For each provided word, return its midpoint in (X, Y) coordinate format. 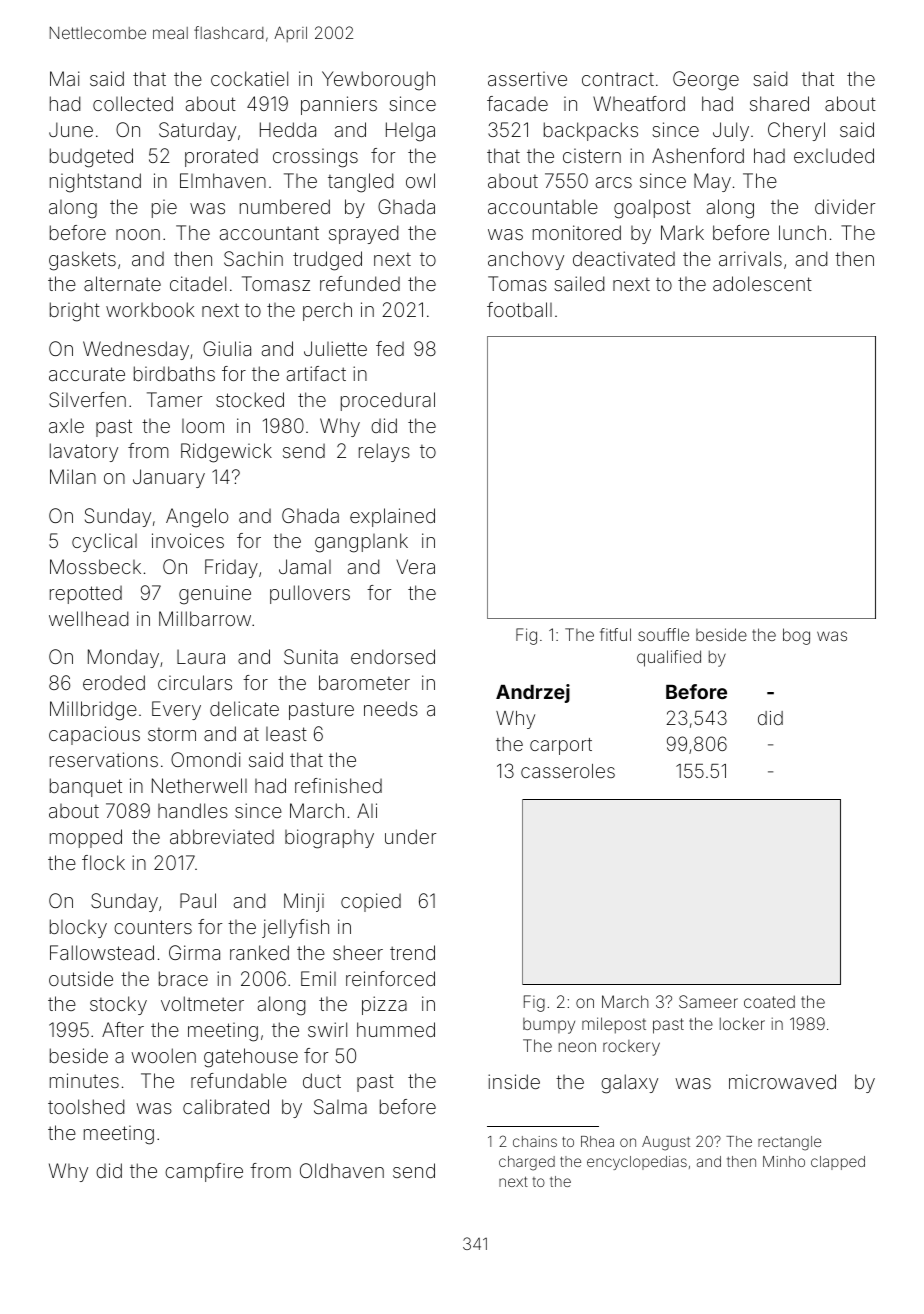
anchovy (526, 260)
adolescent (762, 283)
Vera (415, 566)
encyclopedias (637, 1163)
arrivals (750, 258)
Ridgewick (226, 453)
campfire (204, 1172)
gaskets (82, 261)
